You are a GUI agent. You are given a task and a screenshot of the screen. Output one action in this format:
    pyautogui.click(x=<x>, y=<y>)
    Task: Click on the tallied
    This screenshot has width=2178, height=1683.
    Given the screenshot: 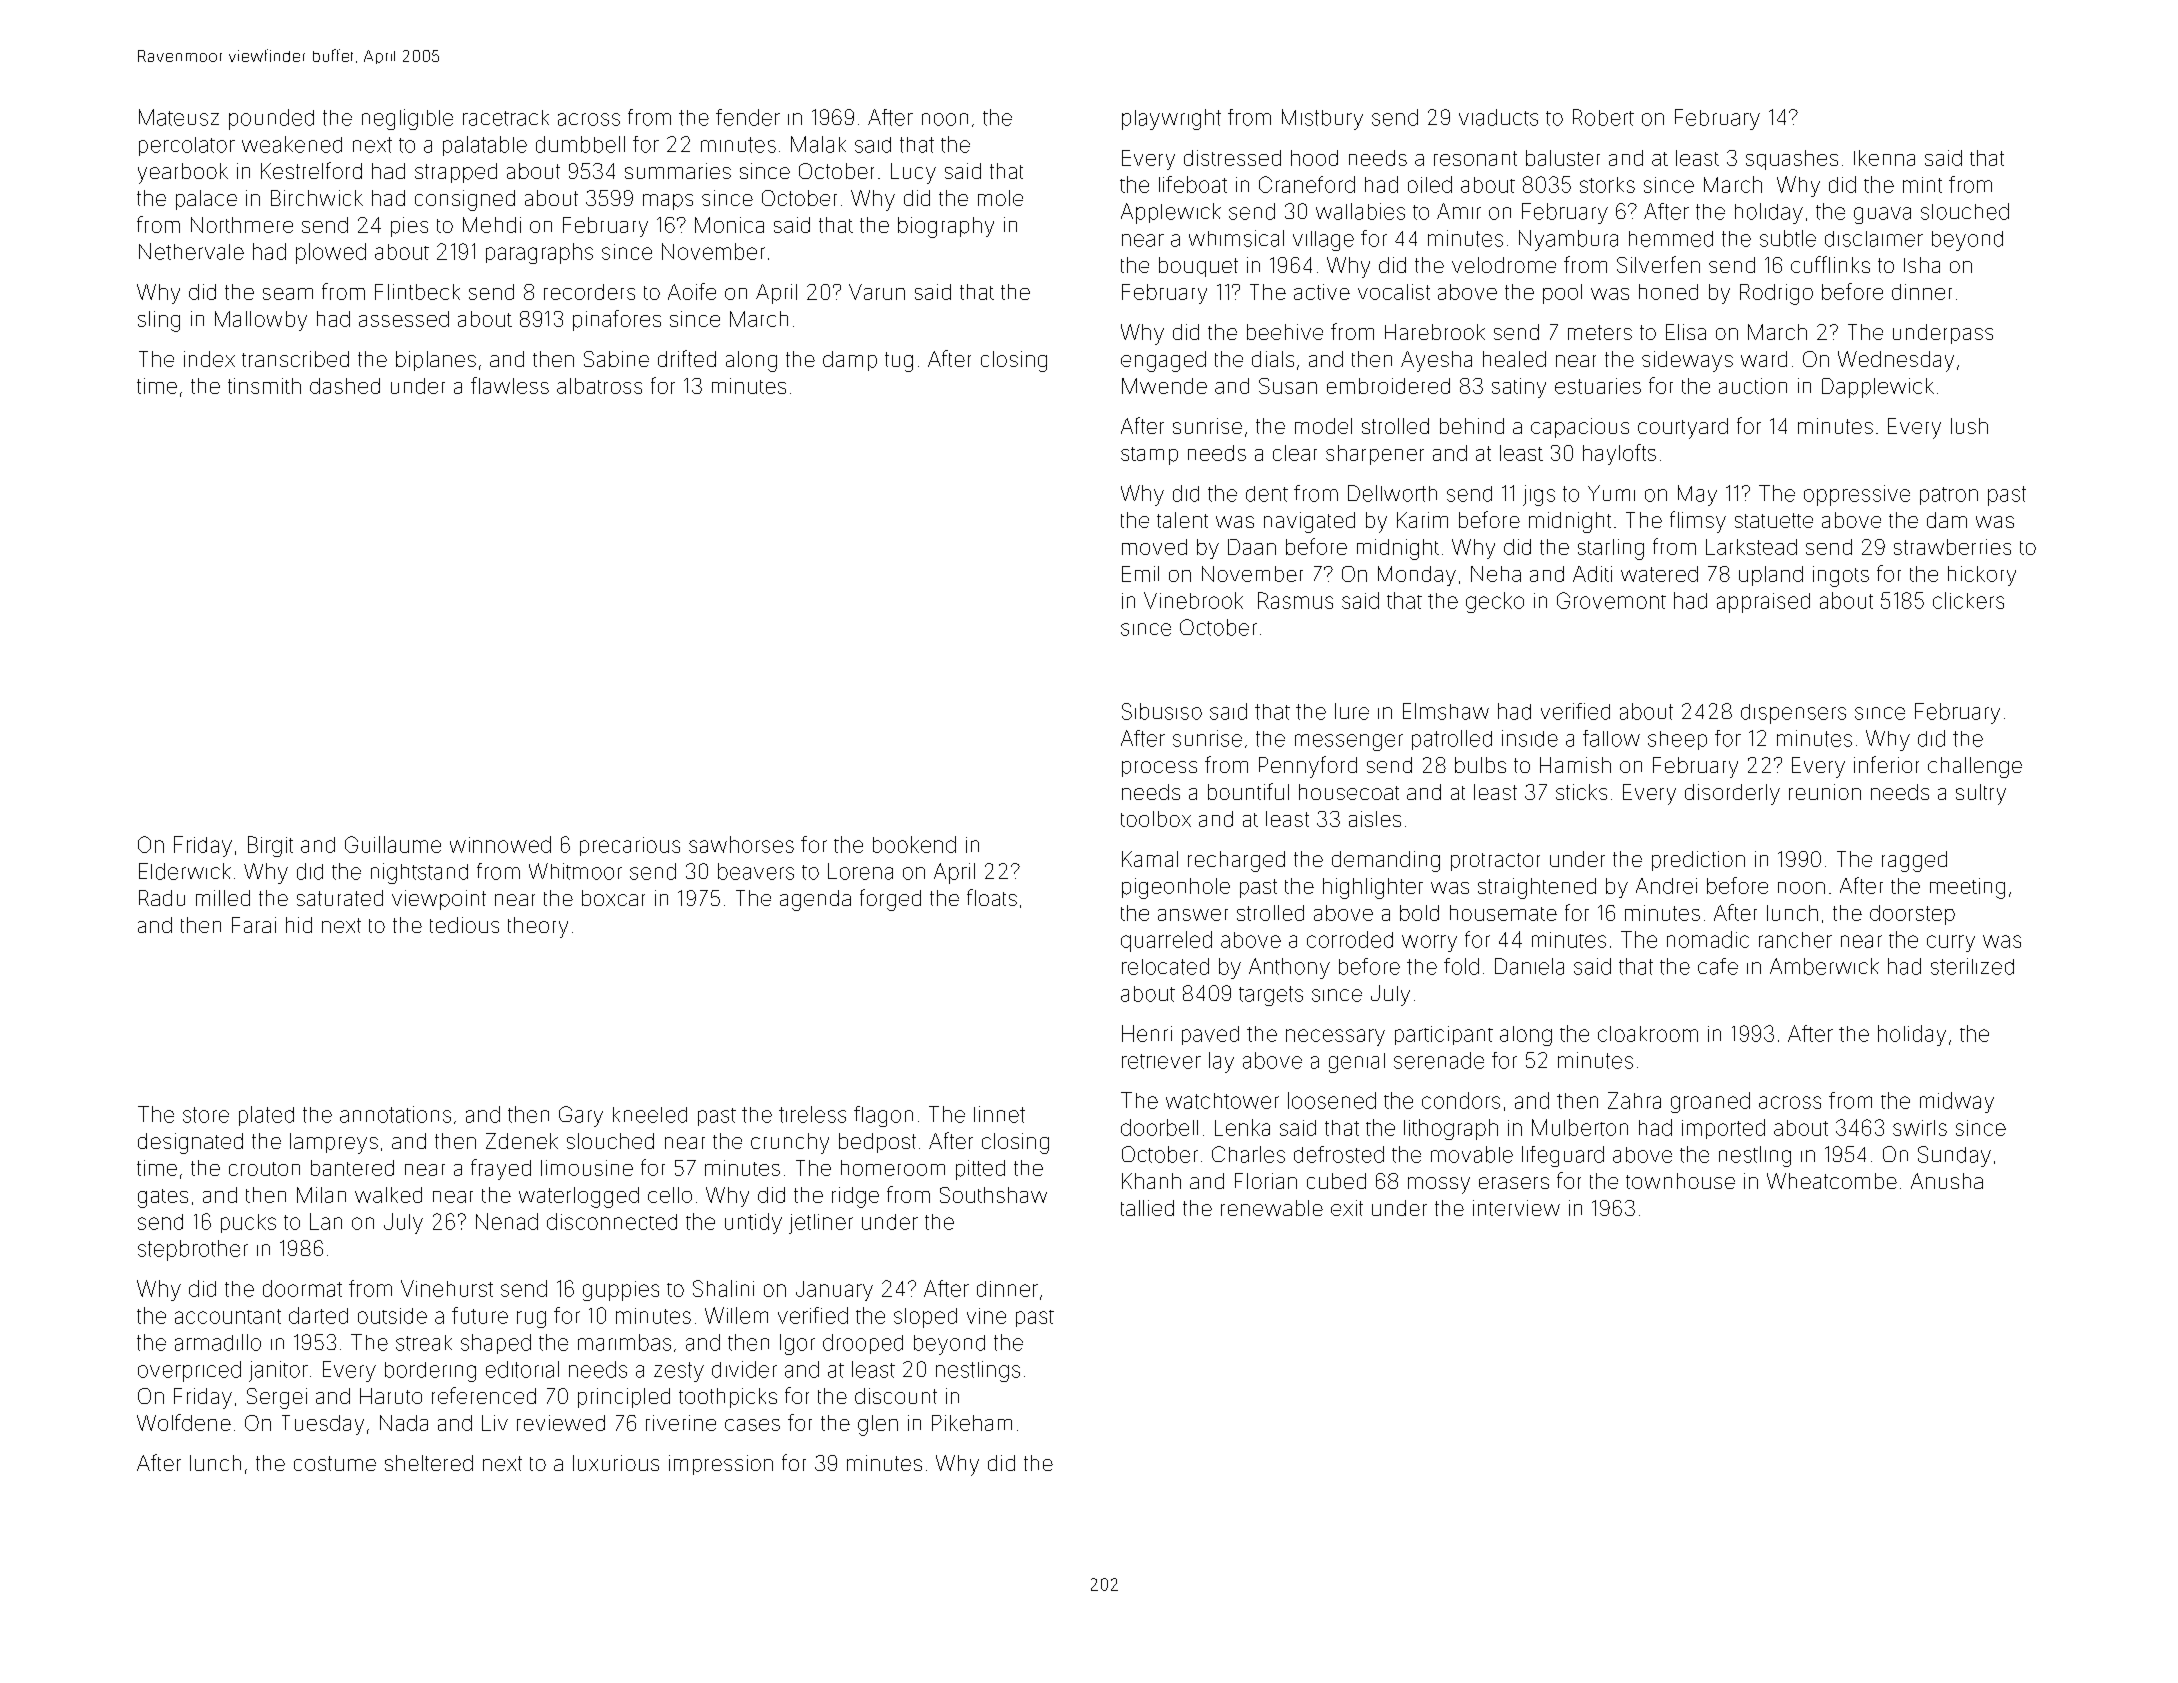 What is the action you would take?
    pyautogui.click(x=1147, y=1208)
